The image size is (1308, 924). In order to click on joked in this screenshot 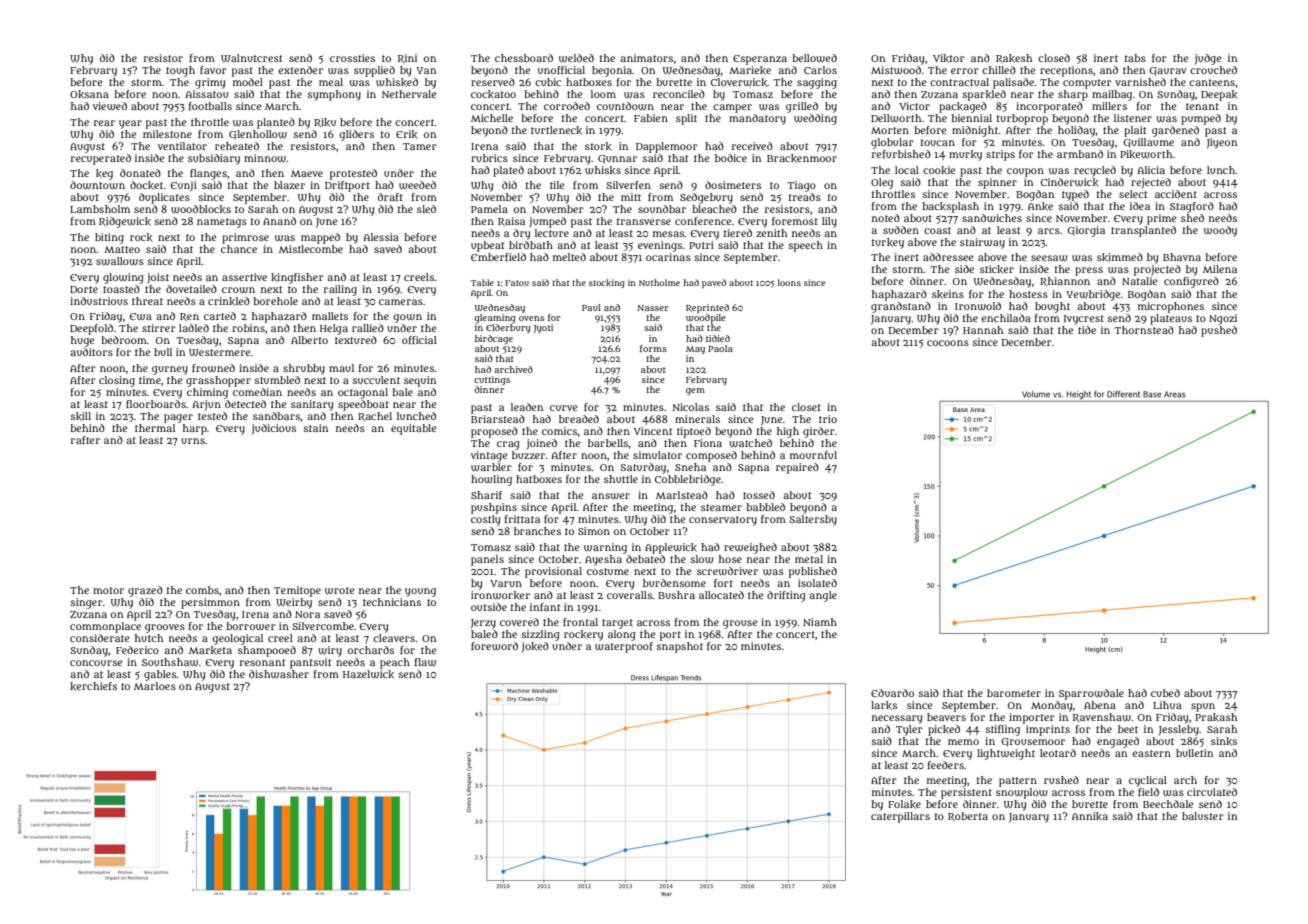, I will do `click(535, 647)`.
